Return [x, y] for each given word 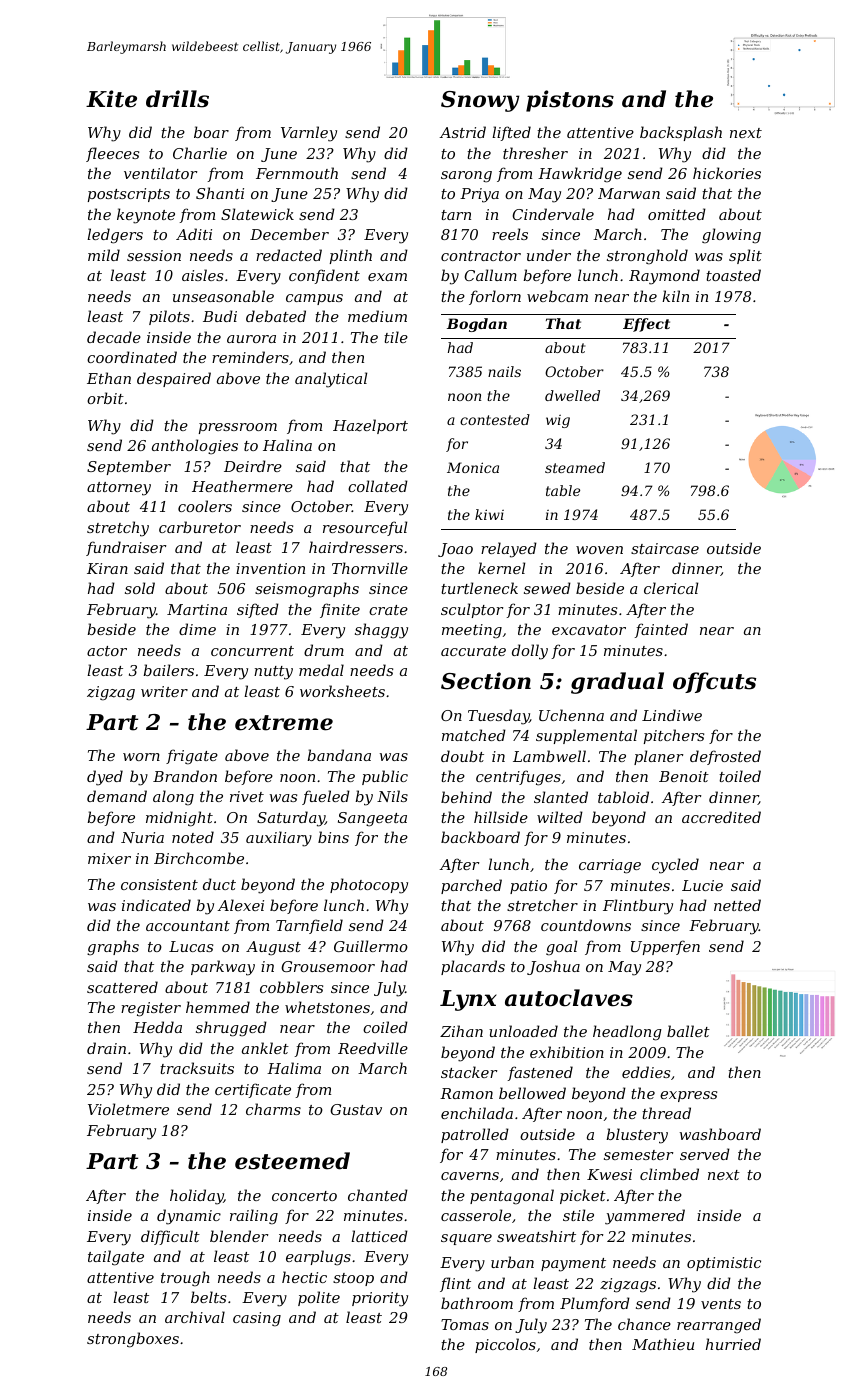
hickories [727, 173]
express [688, 1096]
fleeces [112, 154]
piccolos [505, 1345]
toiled [740, 776]
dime [197, 629]
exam [387, 277]
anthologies [195, 447]
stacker [469, 1072]
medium [377, 316]
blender [239, 1236]
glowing [731, 236]
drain [106, 1048]
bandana [339, 755]
